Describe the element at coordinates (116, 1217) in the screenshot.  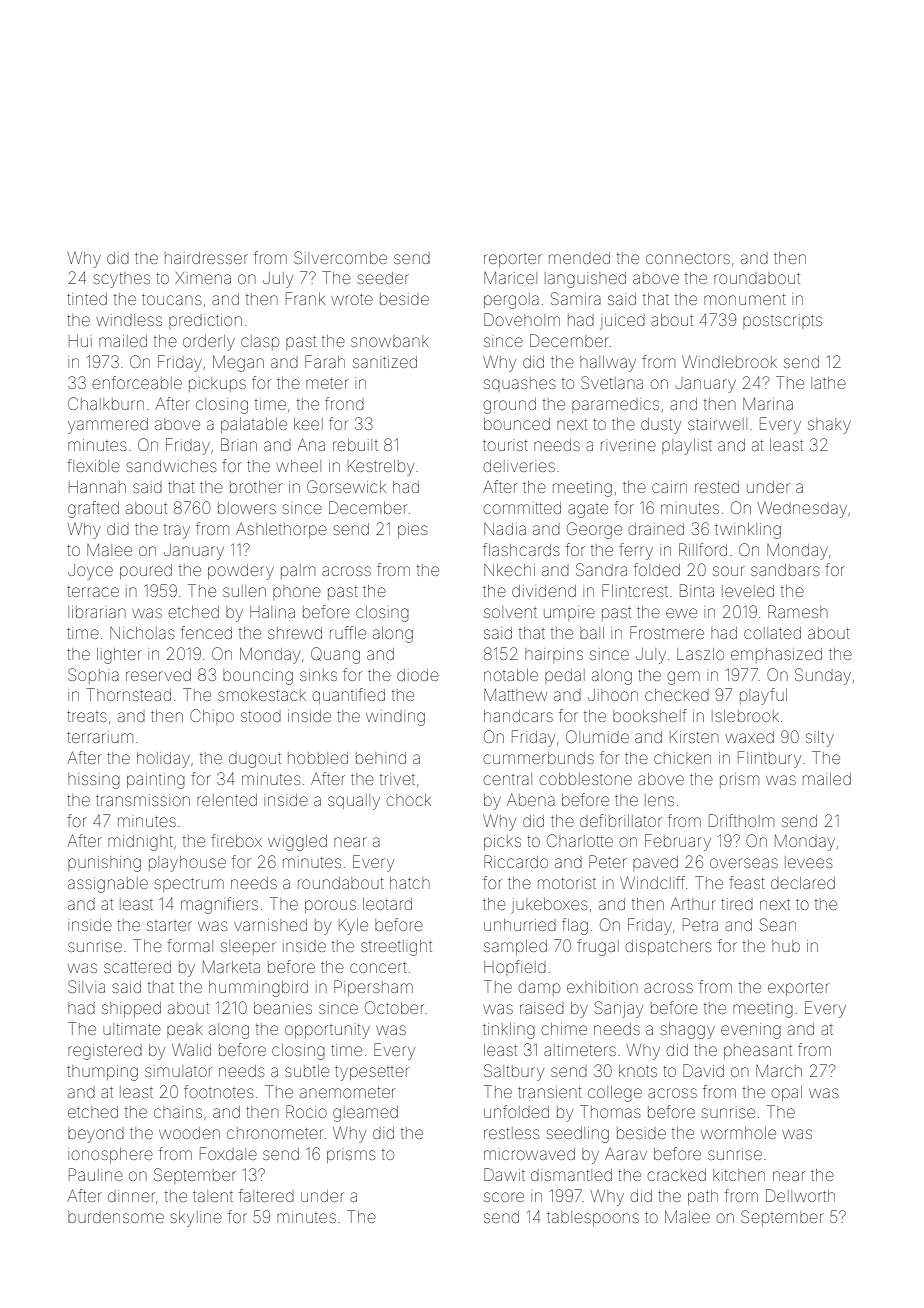
I see `burdensome` at that location.
